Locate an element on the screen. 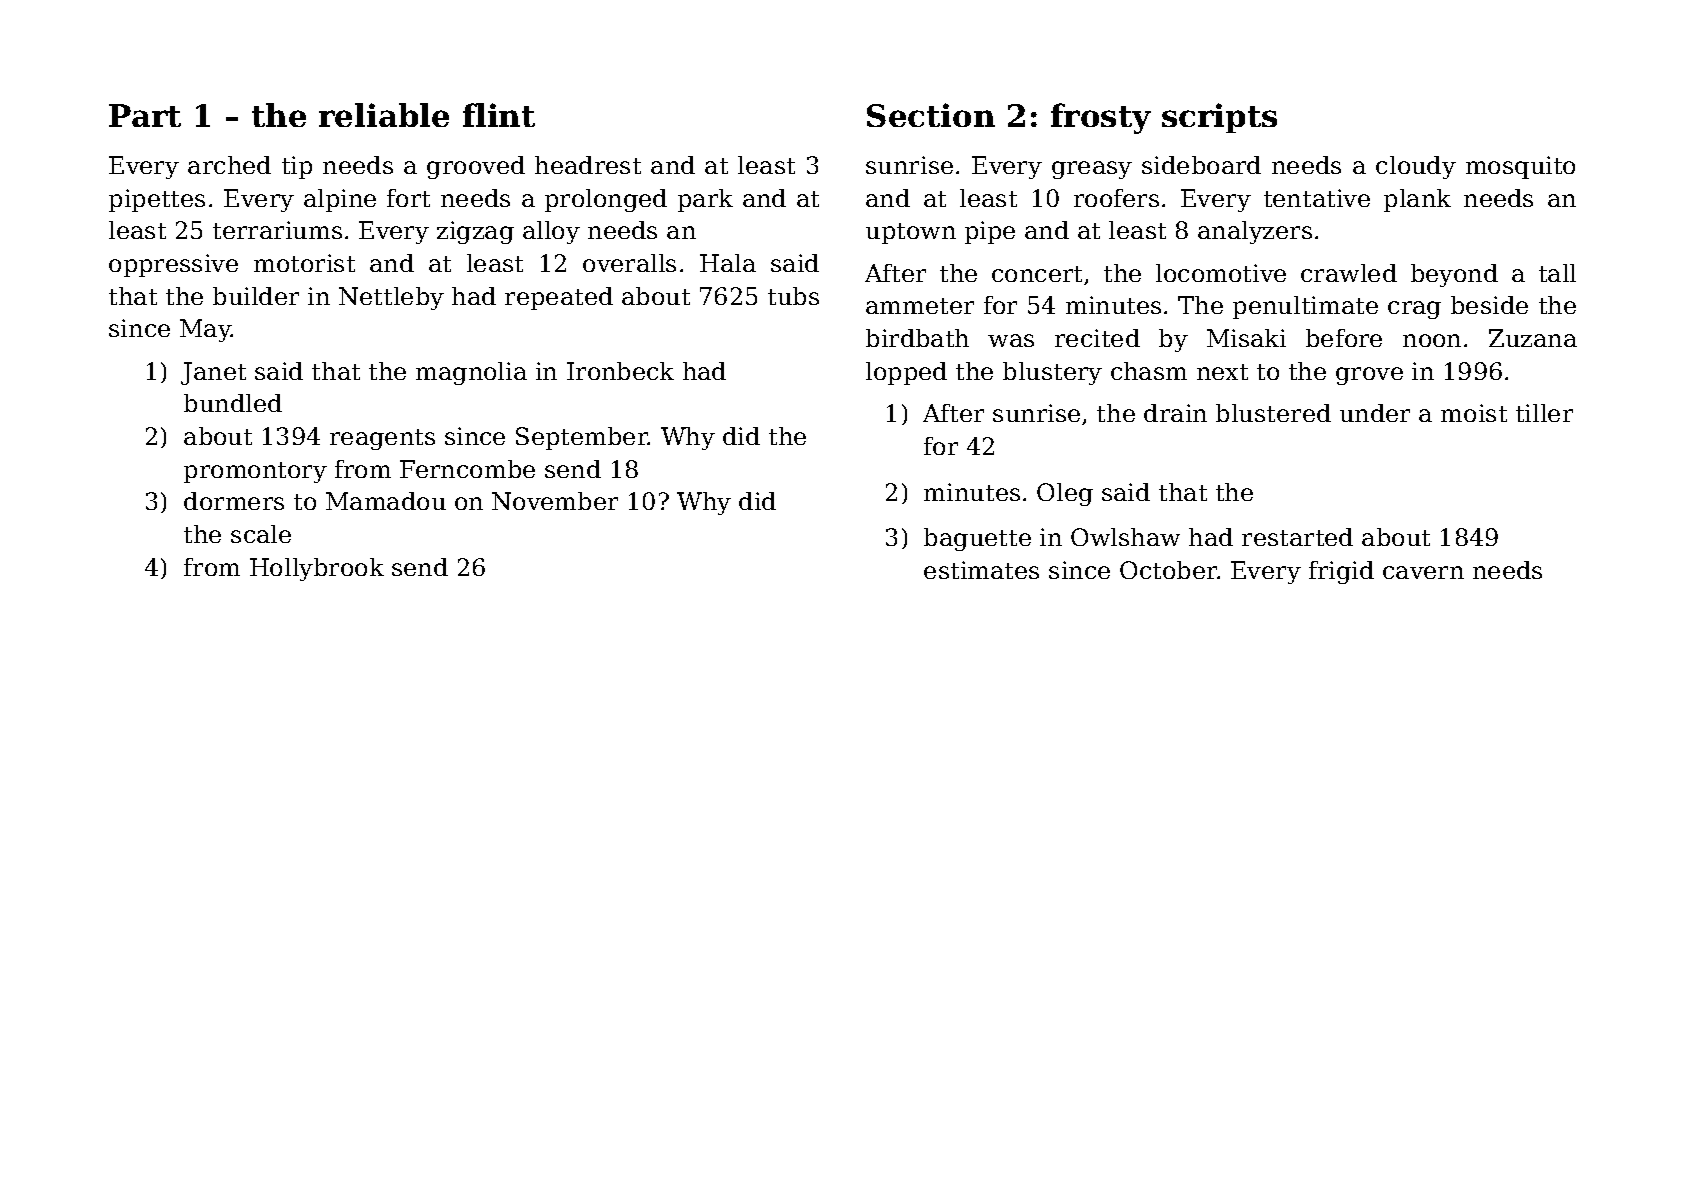 This screenshot has width=1686, height=1192. Misaki is located at coordinates (1246, 338).
